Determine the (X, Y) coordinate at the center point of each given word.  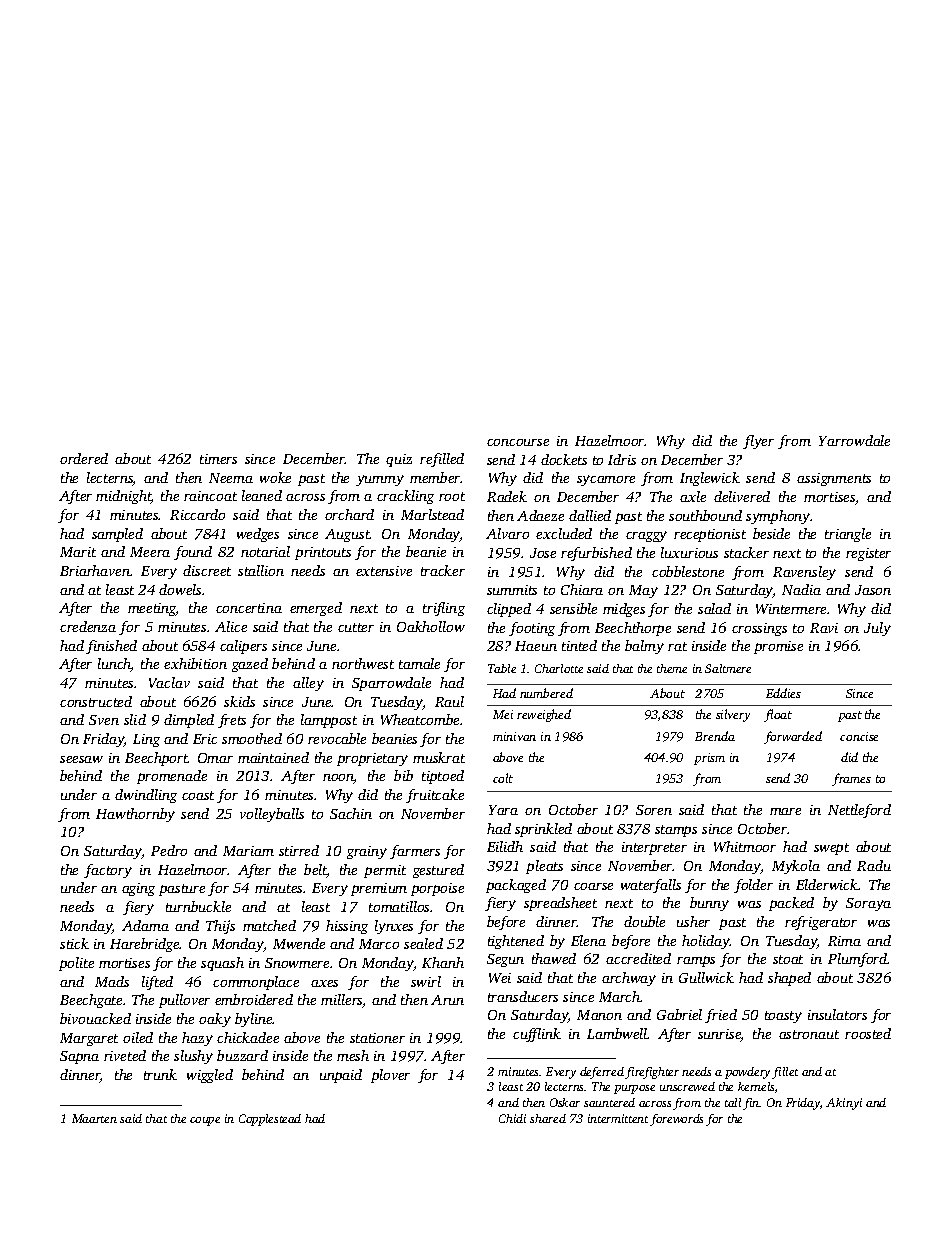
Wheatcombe (420, 719)
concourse (518, 442)
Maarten (94, 1118)
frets (232, 721)
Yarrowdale (854, 440)
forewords (676, 1120)
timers (218, 459)
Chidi (512, 1118)
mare (785, 811)
